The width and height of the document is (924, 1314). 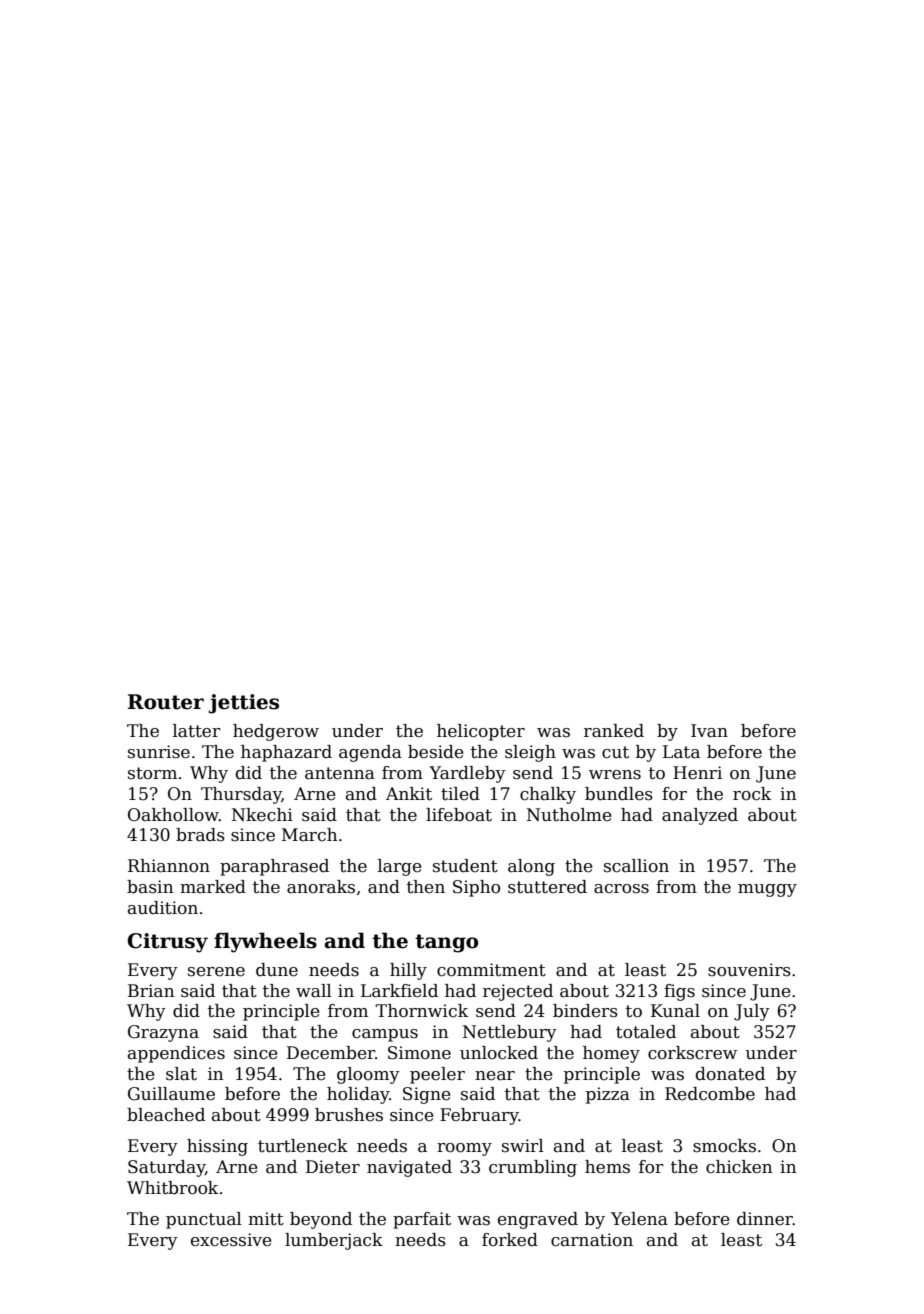 What do you see at coordinates (244, 704) in the document?
I see `jetties` at bounding box center [244, 704].
